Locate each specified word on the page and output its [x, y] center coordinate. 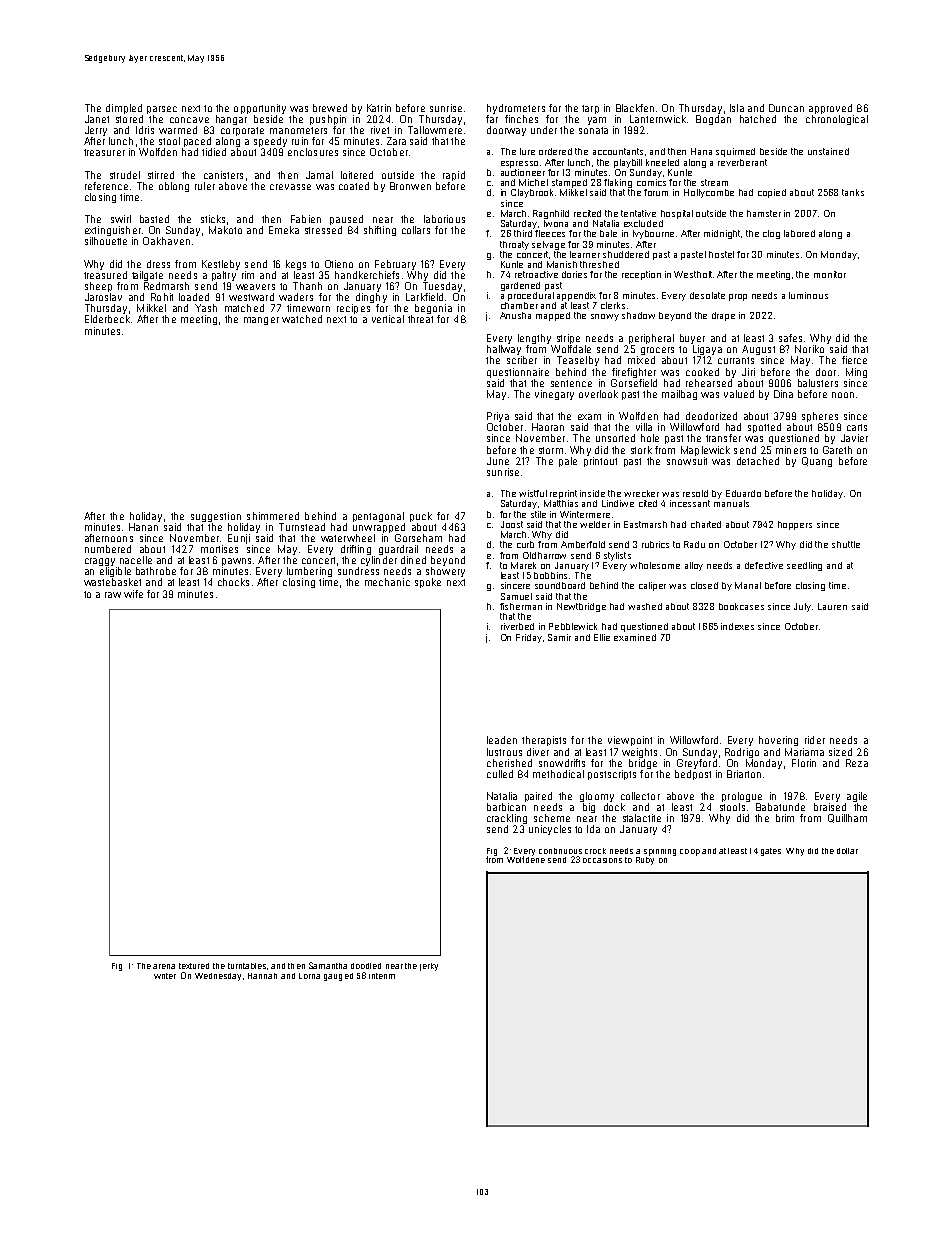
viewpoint [630, 741]
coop [690, 852]
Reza [857, 763]
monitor [830, 274]
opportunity [260, 109]
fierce [854, 360]
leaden [502, 740]
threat [420, 319]
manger [261, 321]
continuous [560, 851]
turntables [247, 966]
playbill [628, 163]
